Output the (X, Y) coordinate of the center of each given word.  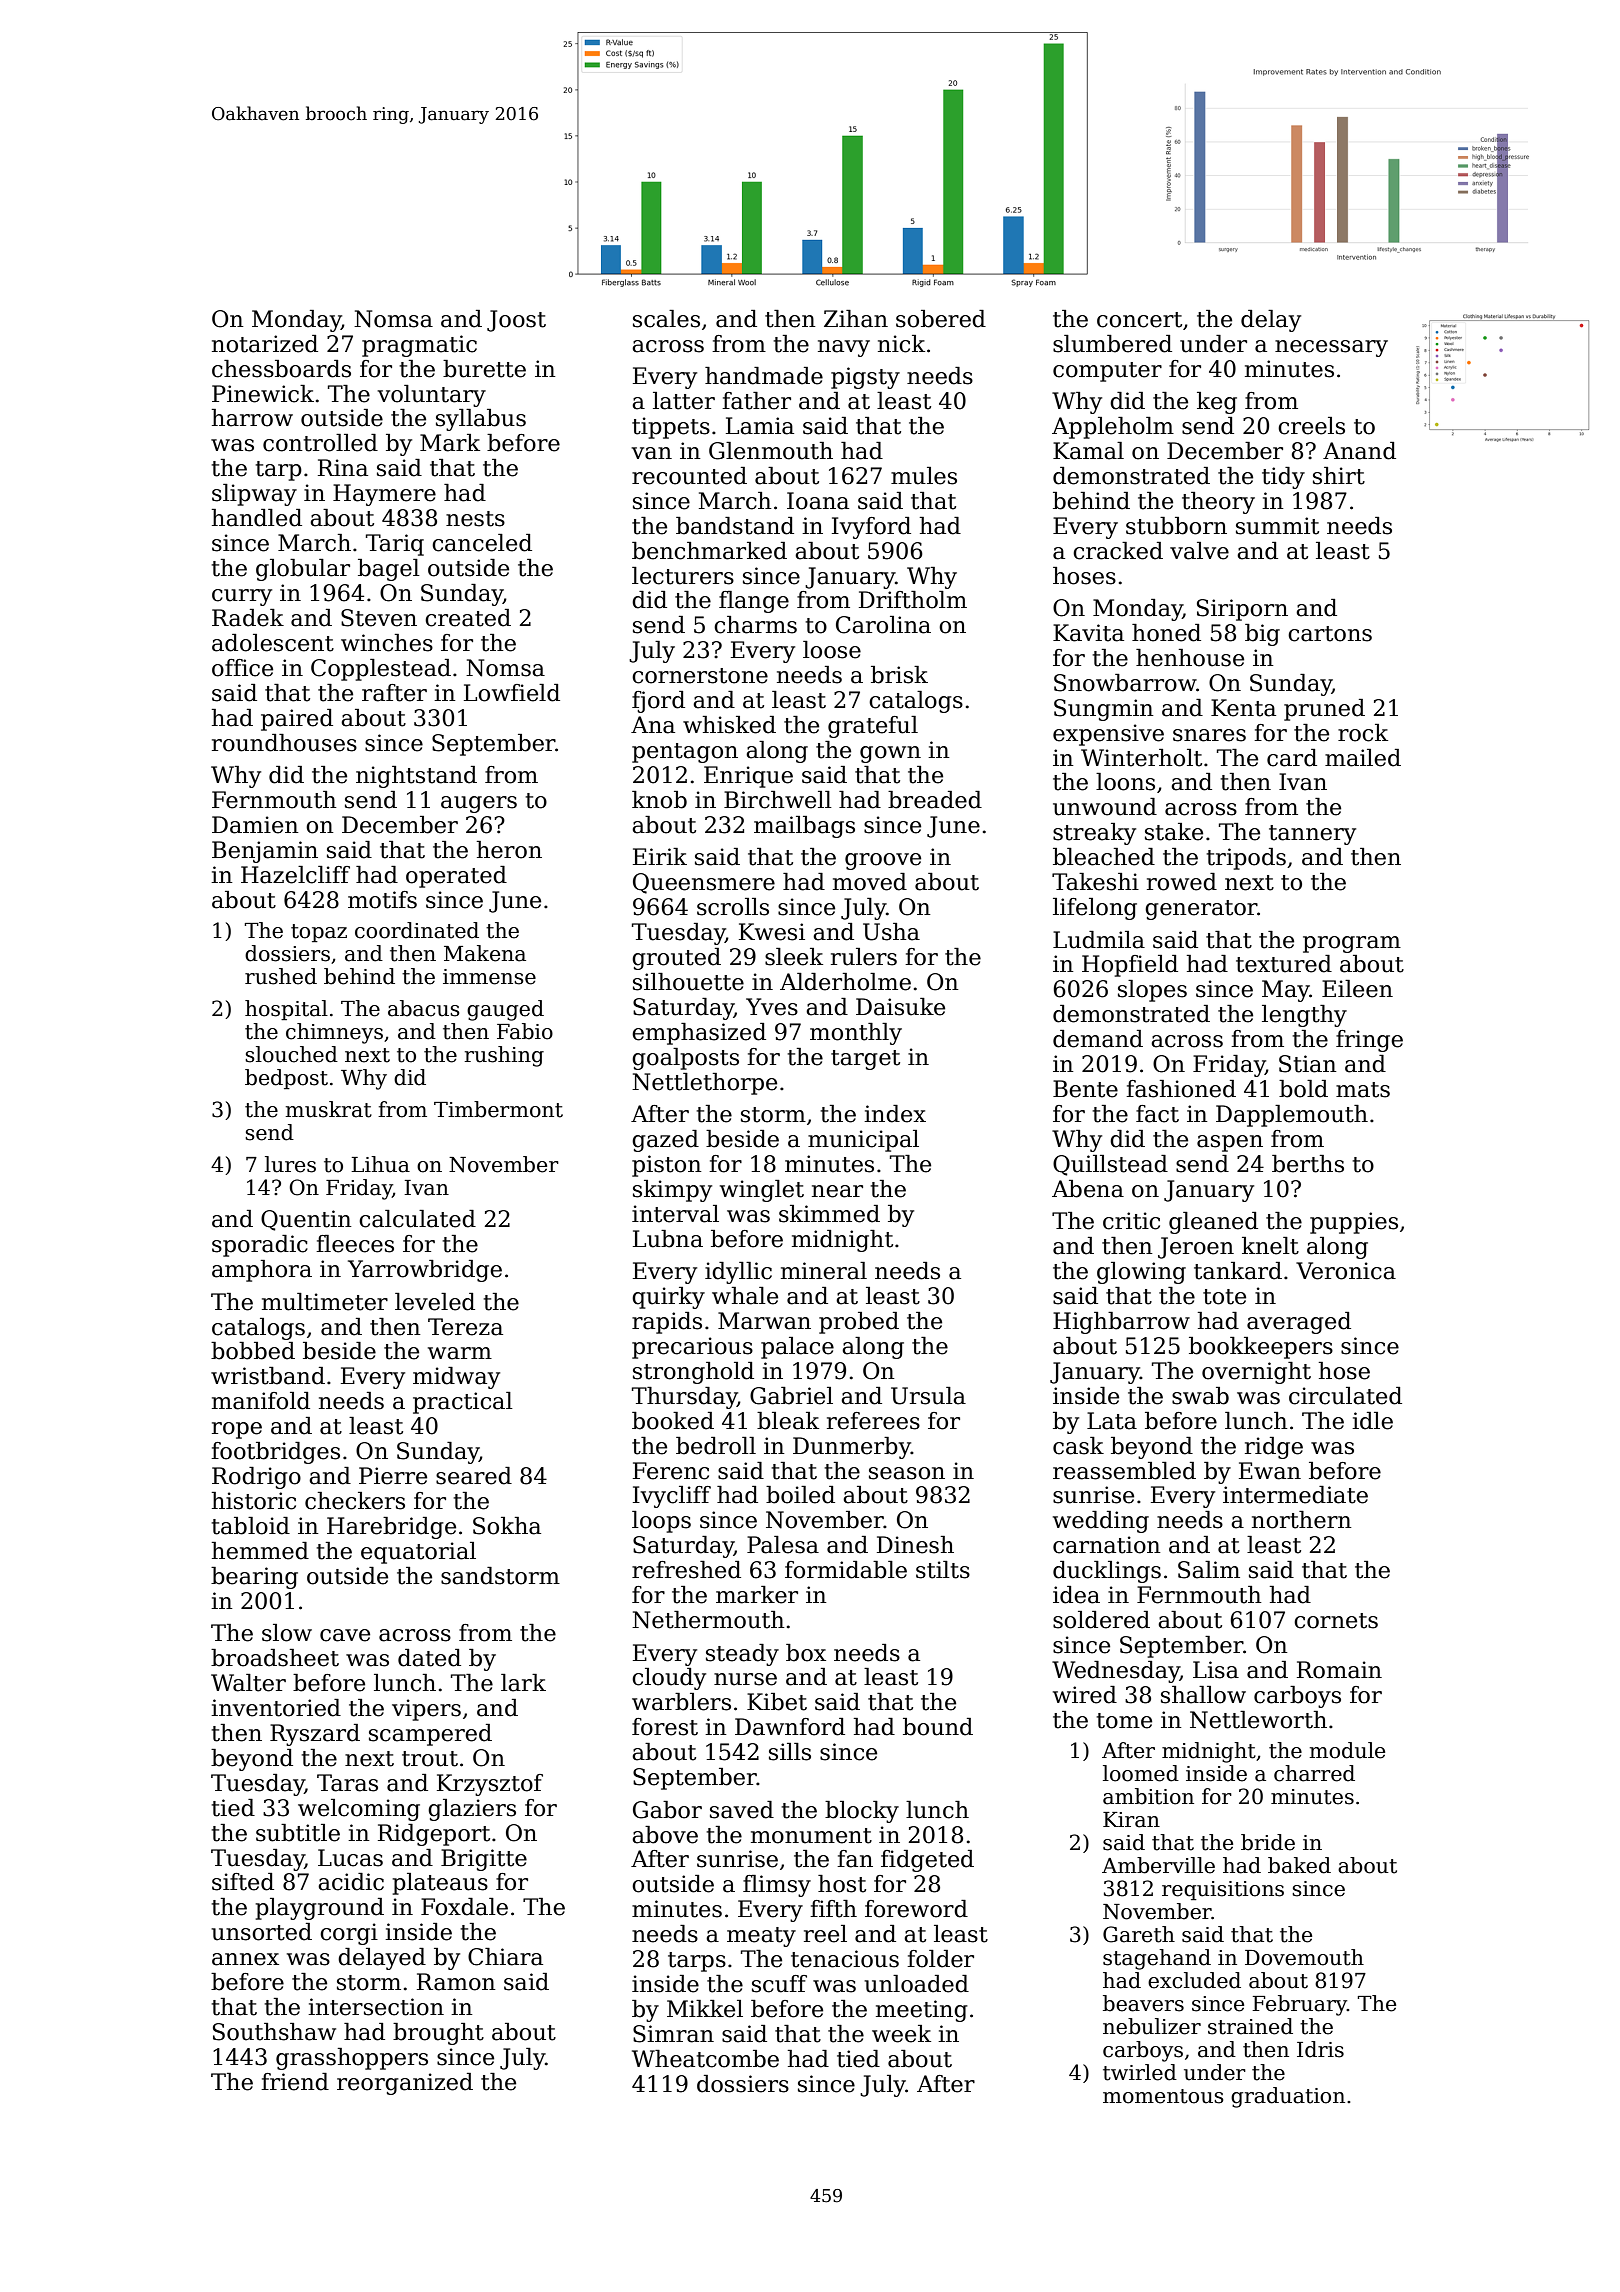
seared (474, 1476)
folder (940, 1959)
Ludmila (1099, 940)
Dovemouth (1304, 1957)
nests (475, 519)
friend (295, 2082)
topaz (319, 933)
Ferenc (671, 1471)
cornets (1336, 1621)
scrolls (733, 907)
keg (1217, 403)
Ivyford (871, 528)
